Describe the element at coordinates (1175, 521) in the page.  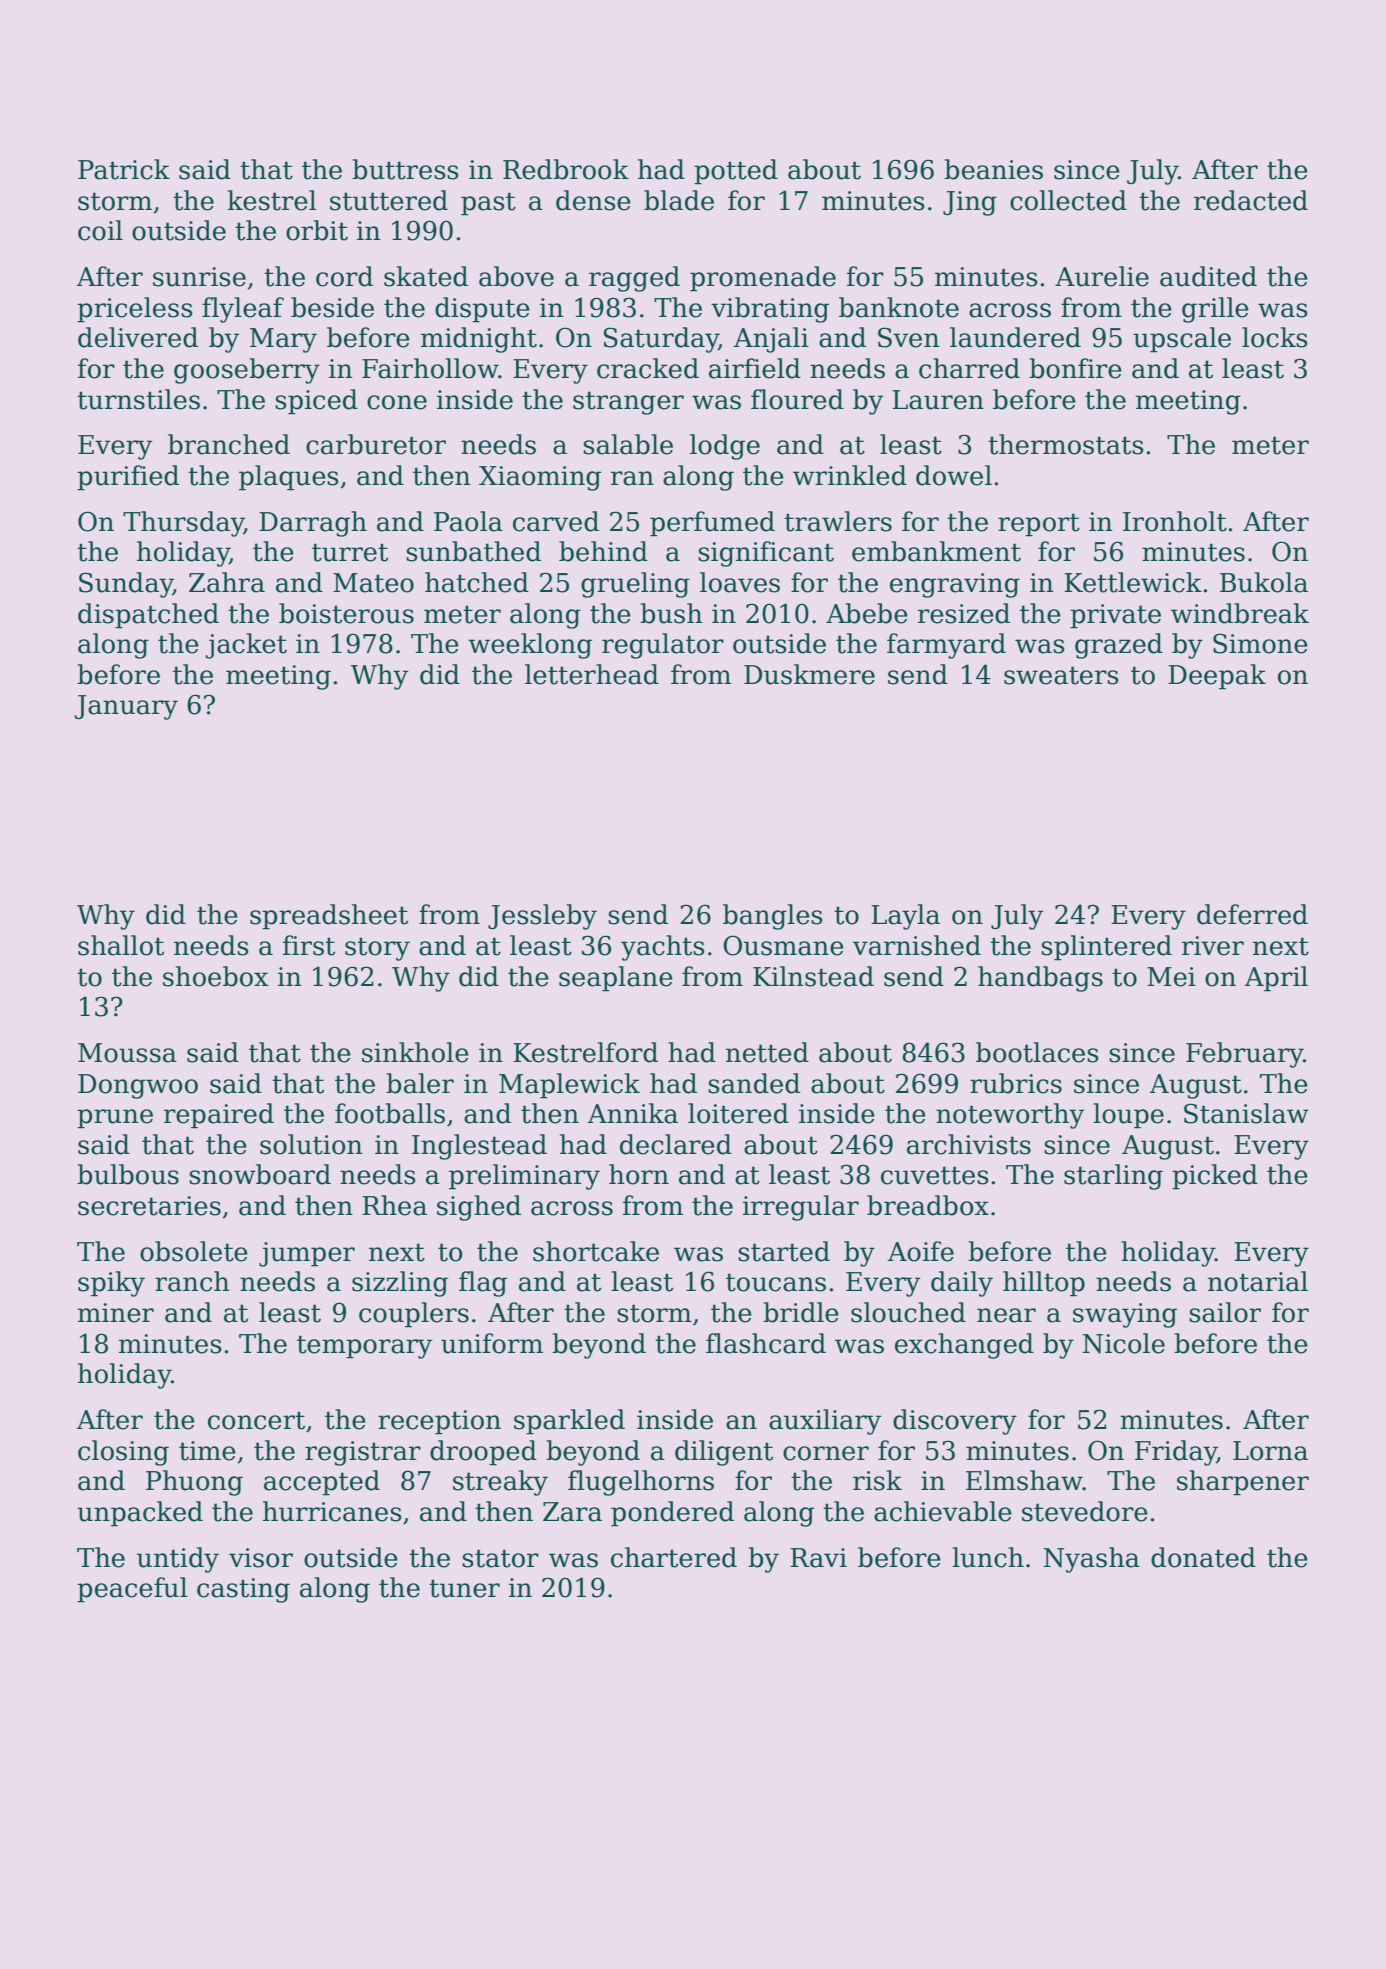
I see `Ironholt` at that location.
